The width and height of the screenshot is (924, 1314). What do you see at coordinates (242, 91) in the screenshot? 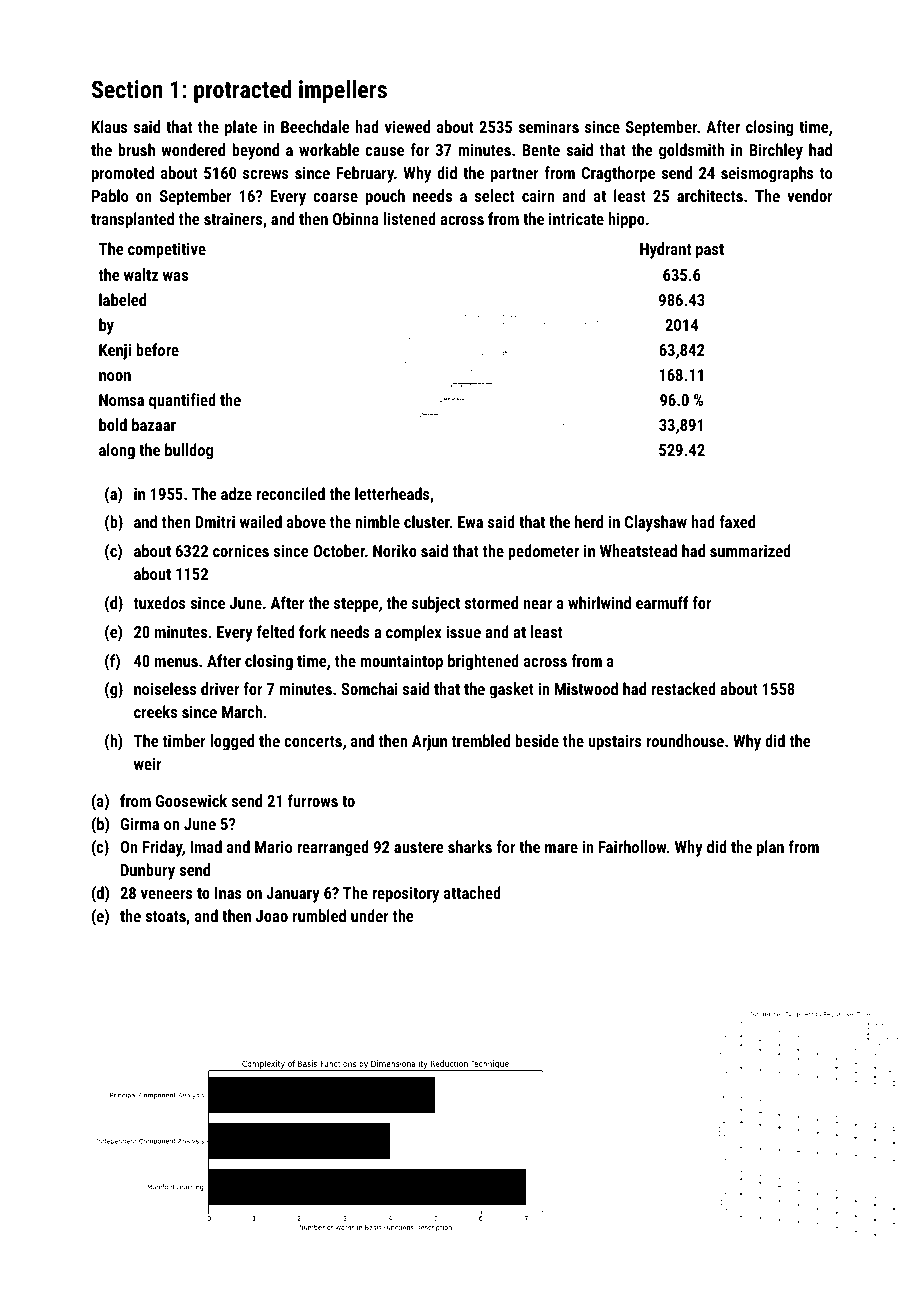
I see `protracted` at bounding box center [242, 91].
